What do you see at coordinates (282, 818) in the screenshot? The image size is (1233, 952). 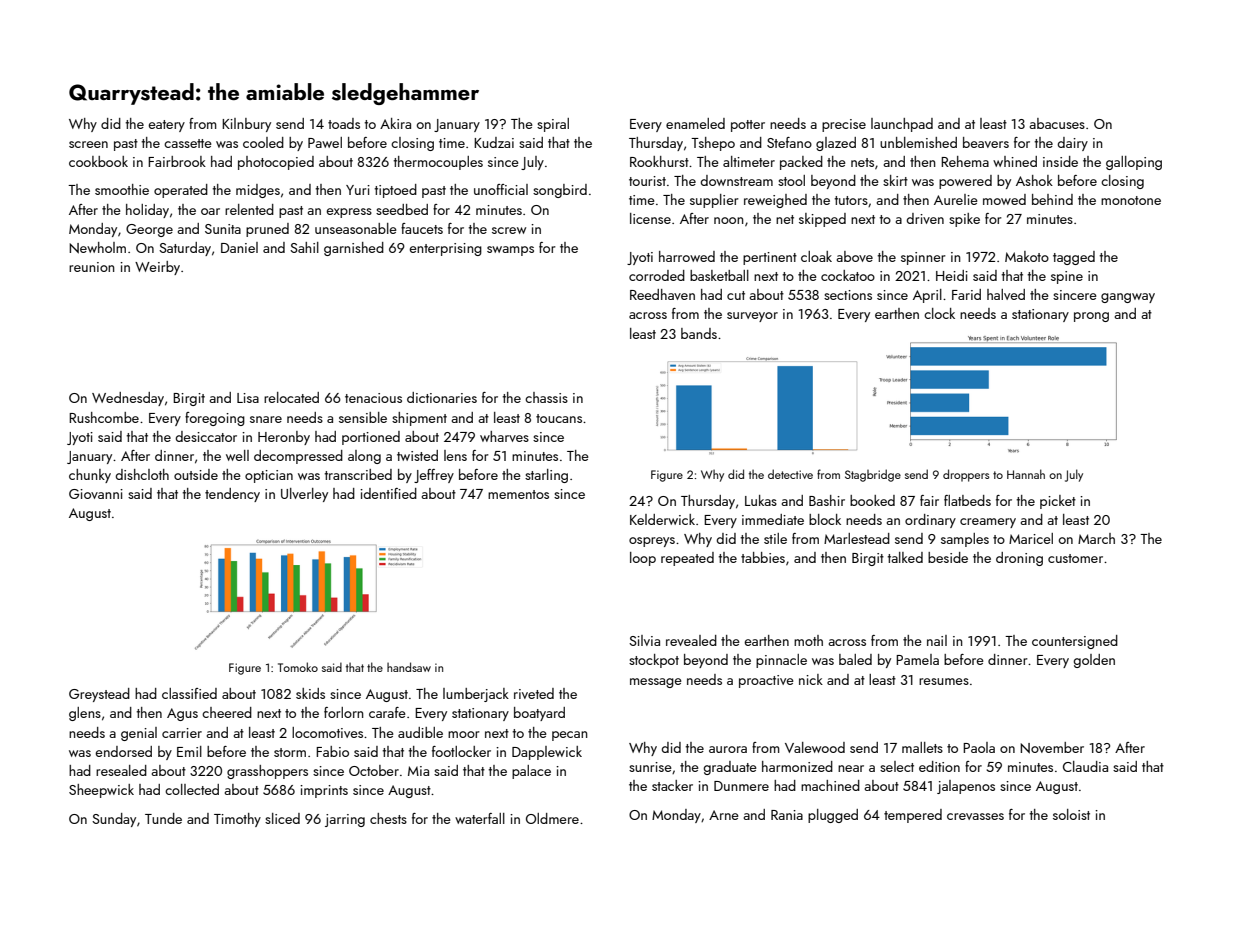 I see `sliced` at bounding box center [282, 818].
